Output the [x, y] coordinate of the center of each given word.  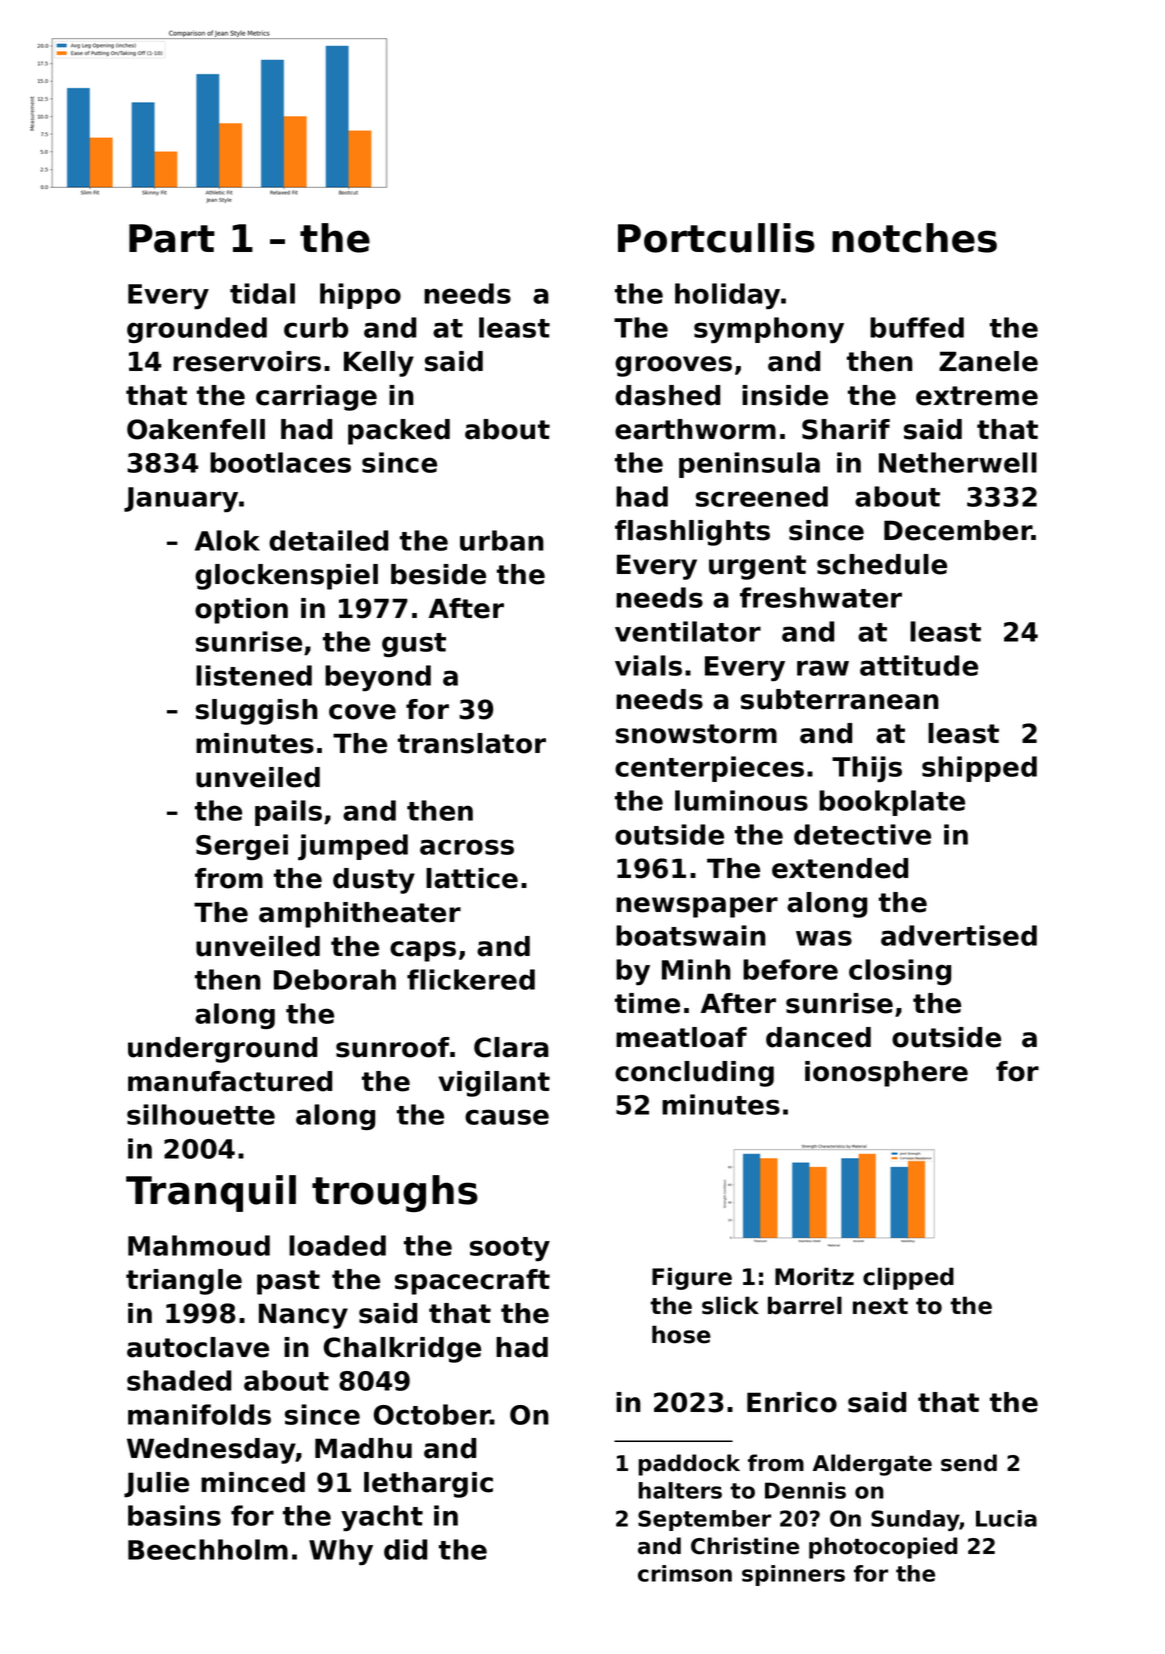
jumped [353, 847]
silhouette [201, 1114]
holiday [727, 296]
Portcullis [716, 238]
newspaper [697, 907]
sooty [510, 1249]
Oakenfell [196, 429]
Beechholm [208, 1549]
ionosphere [886, 1074]
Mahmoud [199, 1245]
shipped [979, 769]
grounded [197, 330]
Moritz [814, 1276]
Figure [692, 1278]
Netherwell [958, 462]
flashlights [692, 533]
